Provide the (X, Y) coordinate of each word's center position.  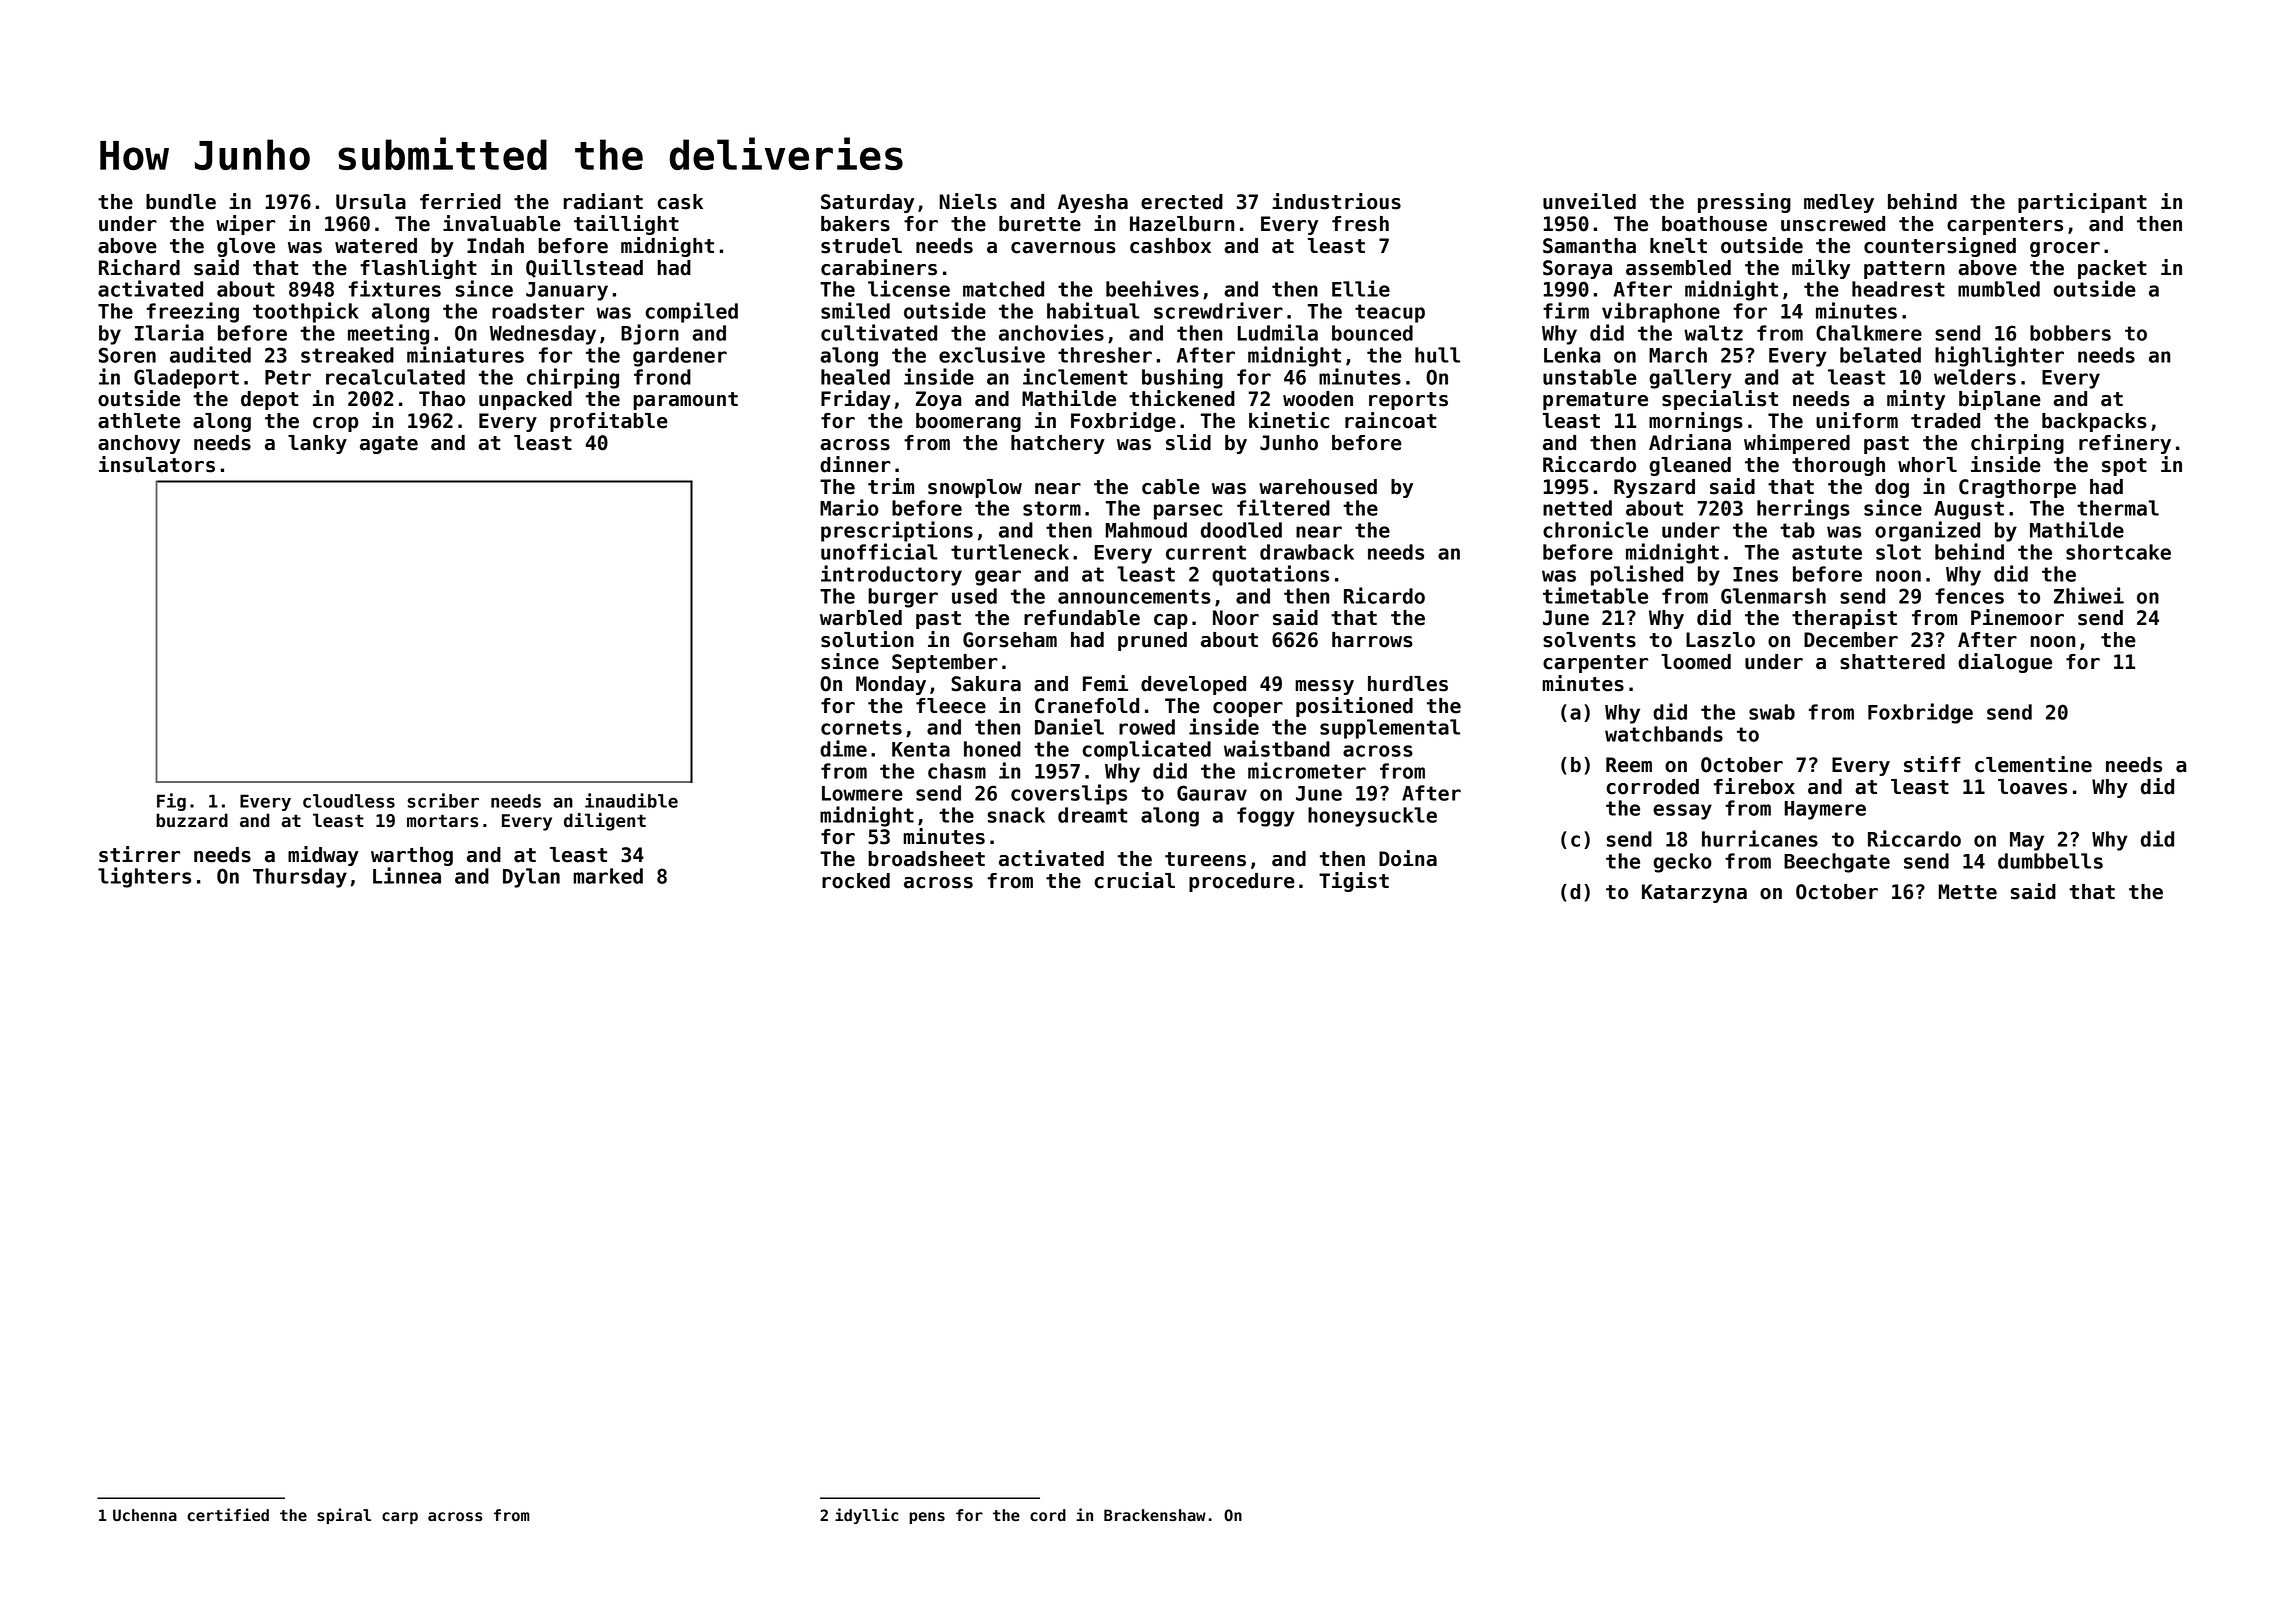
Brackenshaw (1155, 1515)
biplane (2000, 400)
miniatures (465, 354)
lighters (144, 877)
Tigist (1354, 882)
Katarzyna (1694, 893)
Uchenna (145, 1515)
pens (927, 1518)
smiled (855, 310)
